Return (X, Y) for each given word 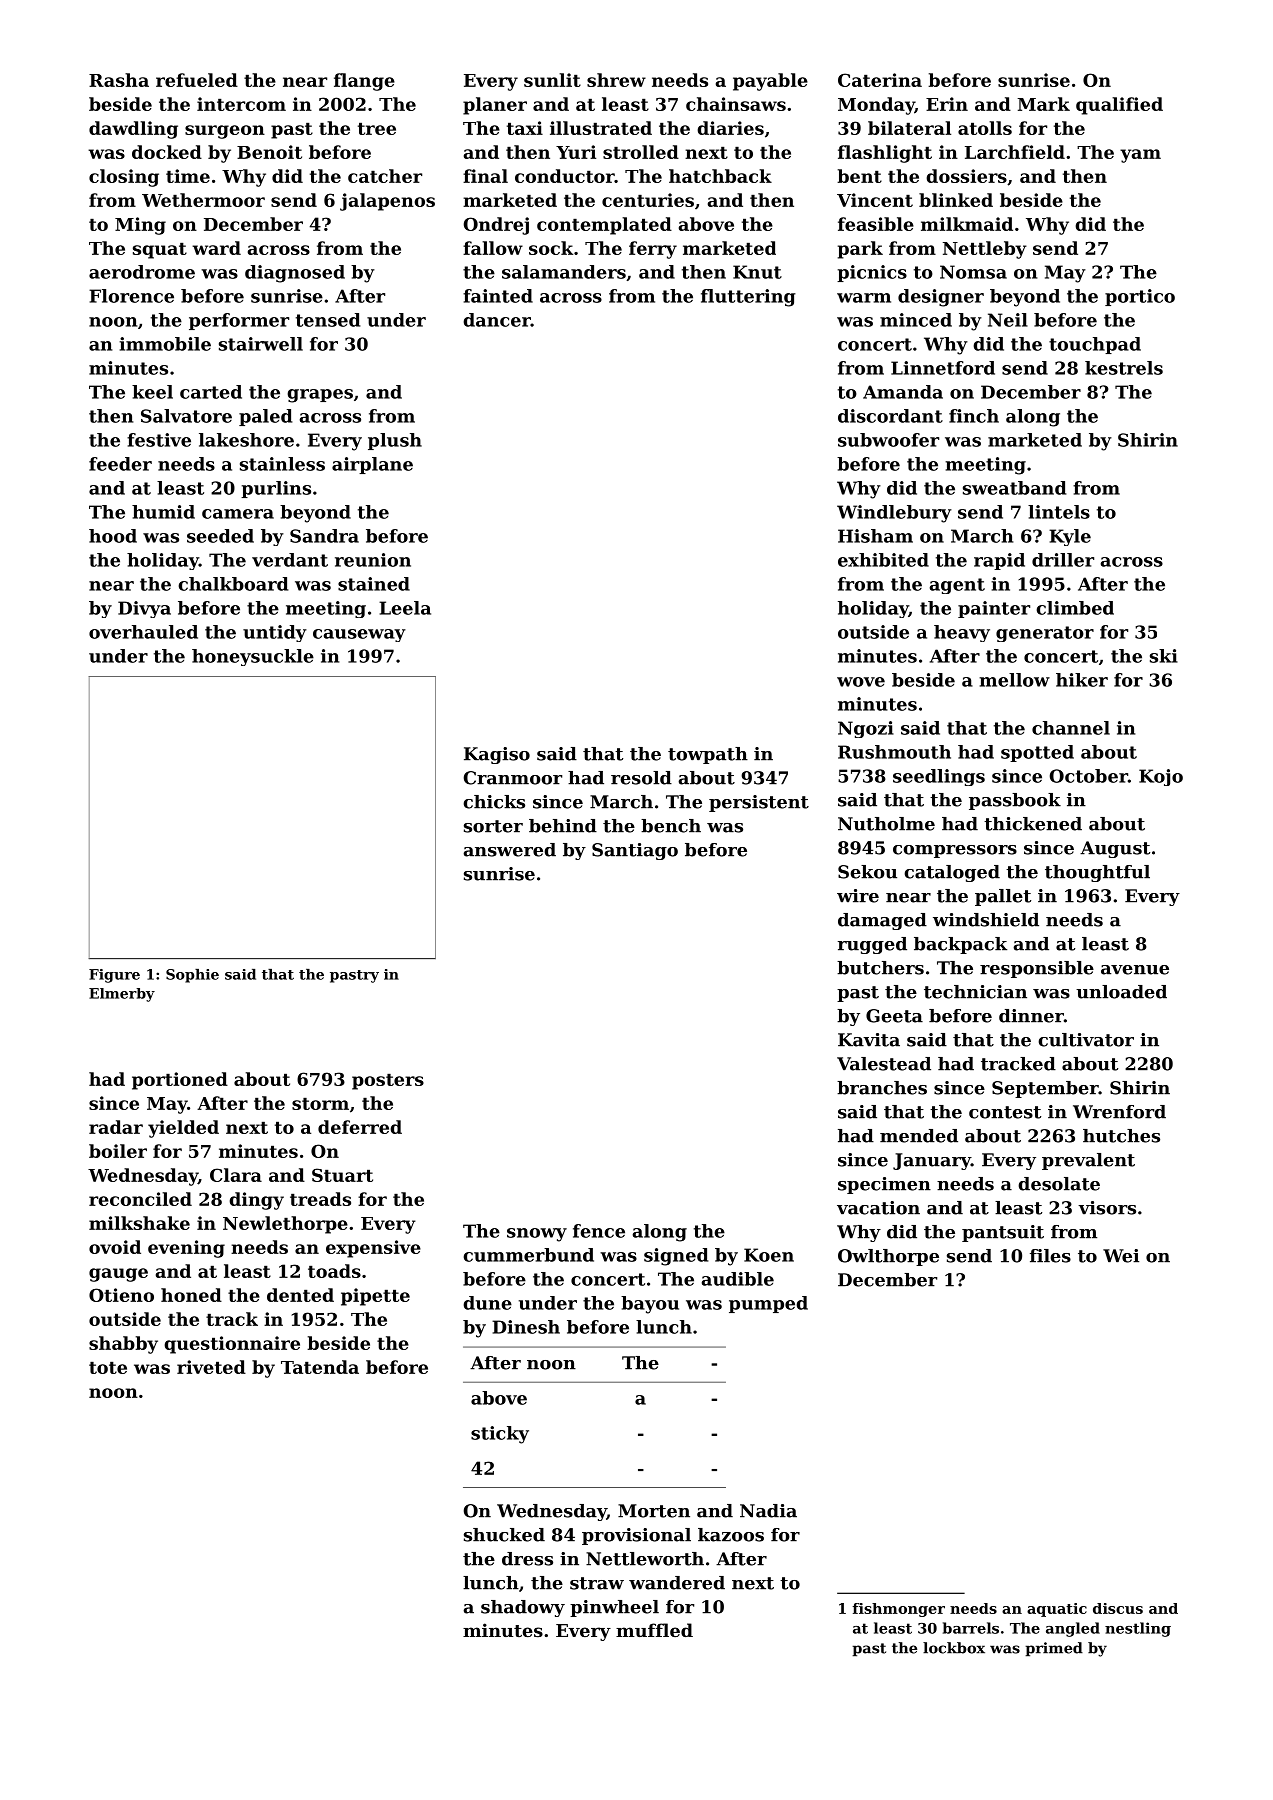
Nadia (768, 1511)
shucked (504, 1535)
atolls (985, 128)
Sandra (324, 536)
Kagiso (497, 755)
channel (1071, 728)
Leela (405, 608)
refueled (197, 80)
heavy (962, 633)
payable (770, 82)
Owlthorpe (888, 1257)
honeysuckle (253, 657)
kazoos (731, 1535)
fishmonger (899, 1610)
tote (108, 1367)
